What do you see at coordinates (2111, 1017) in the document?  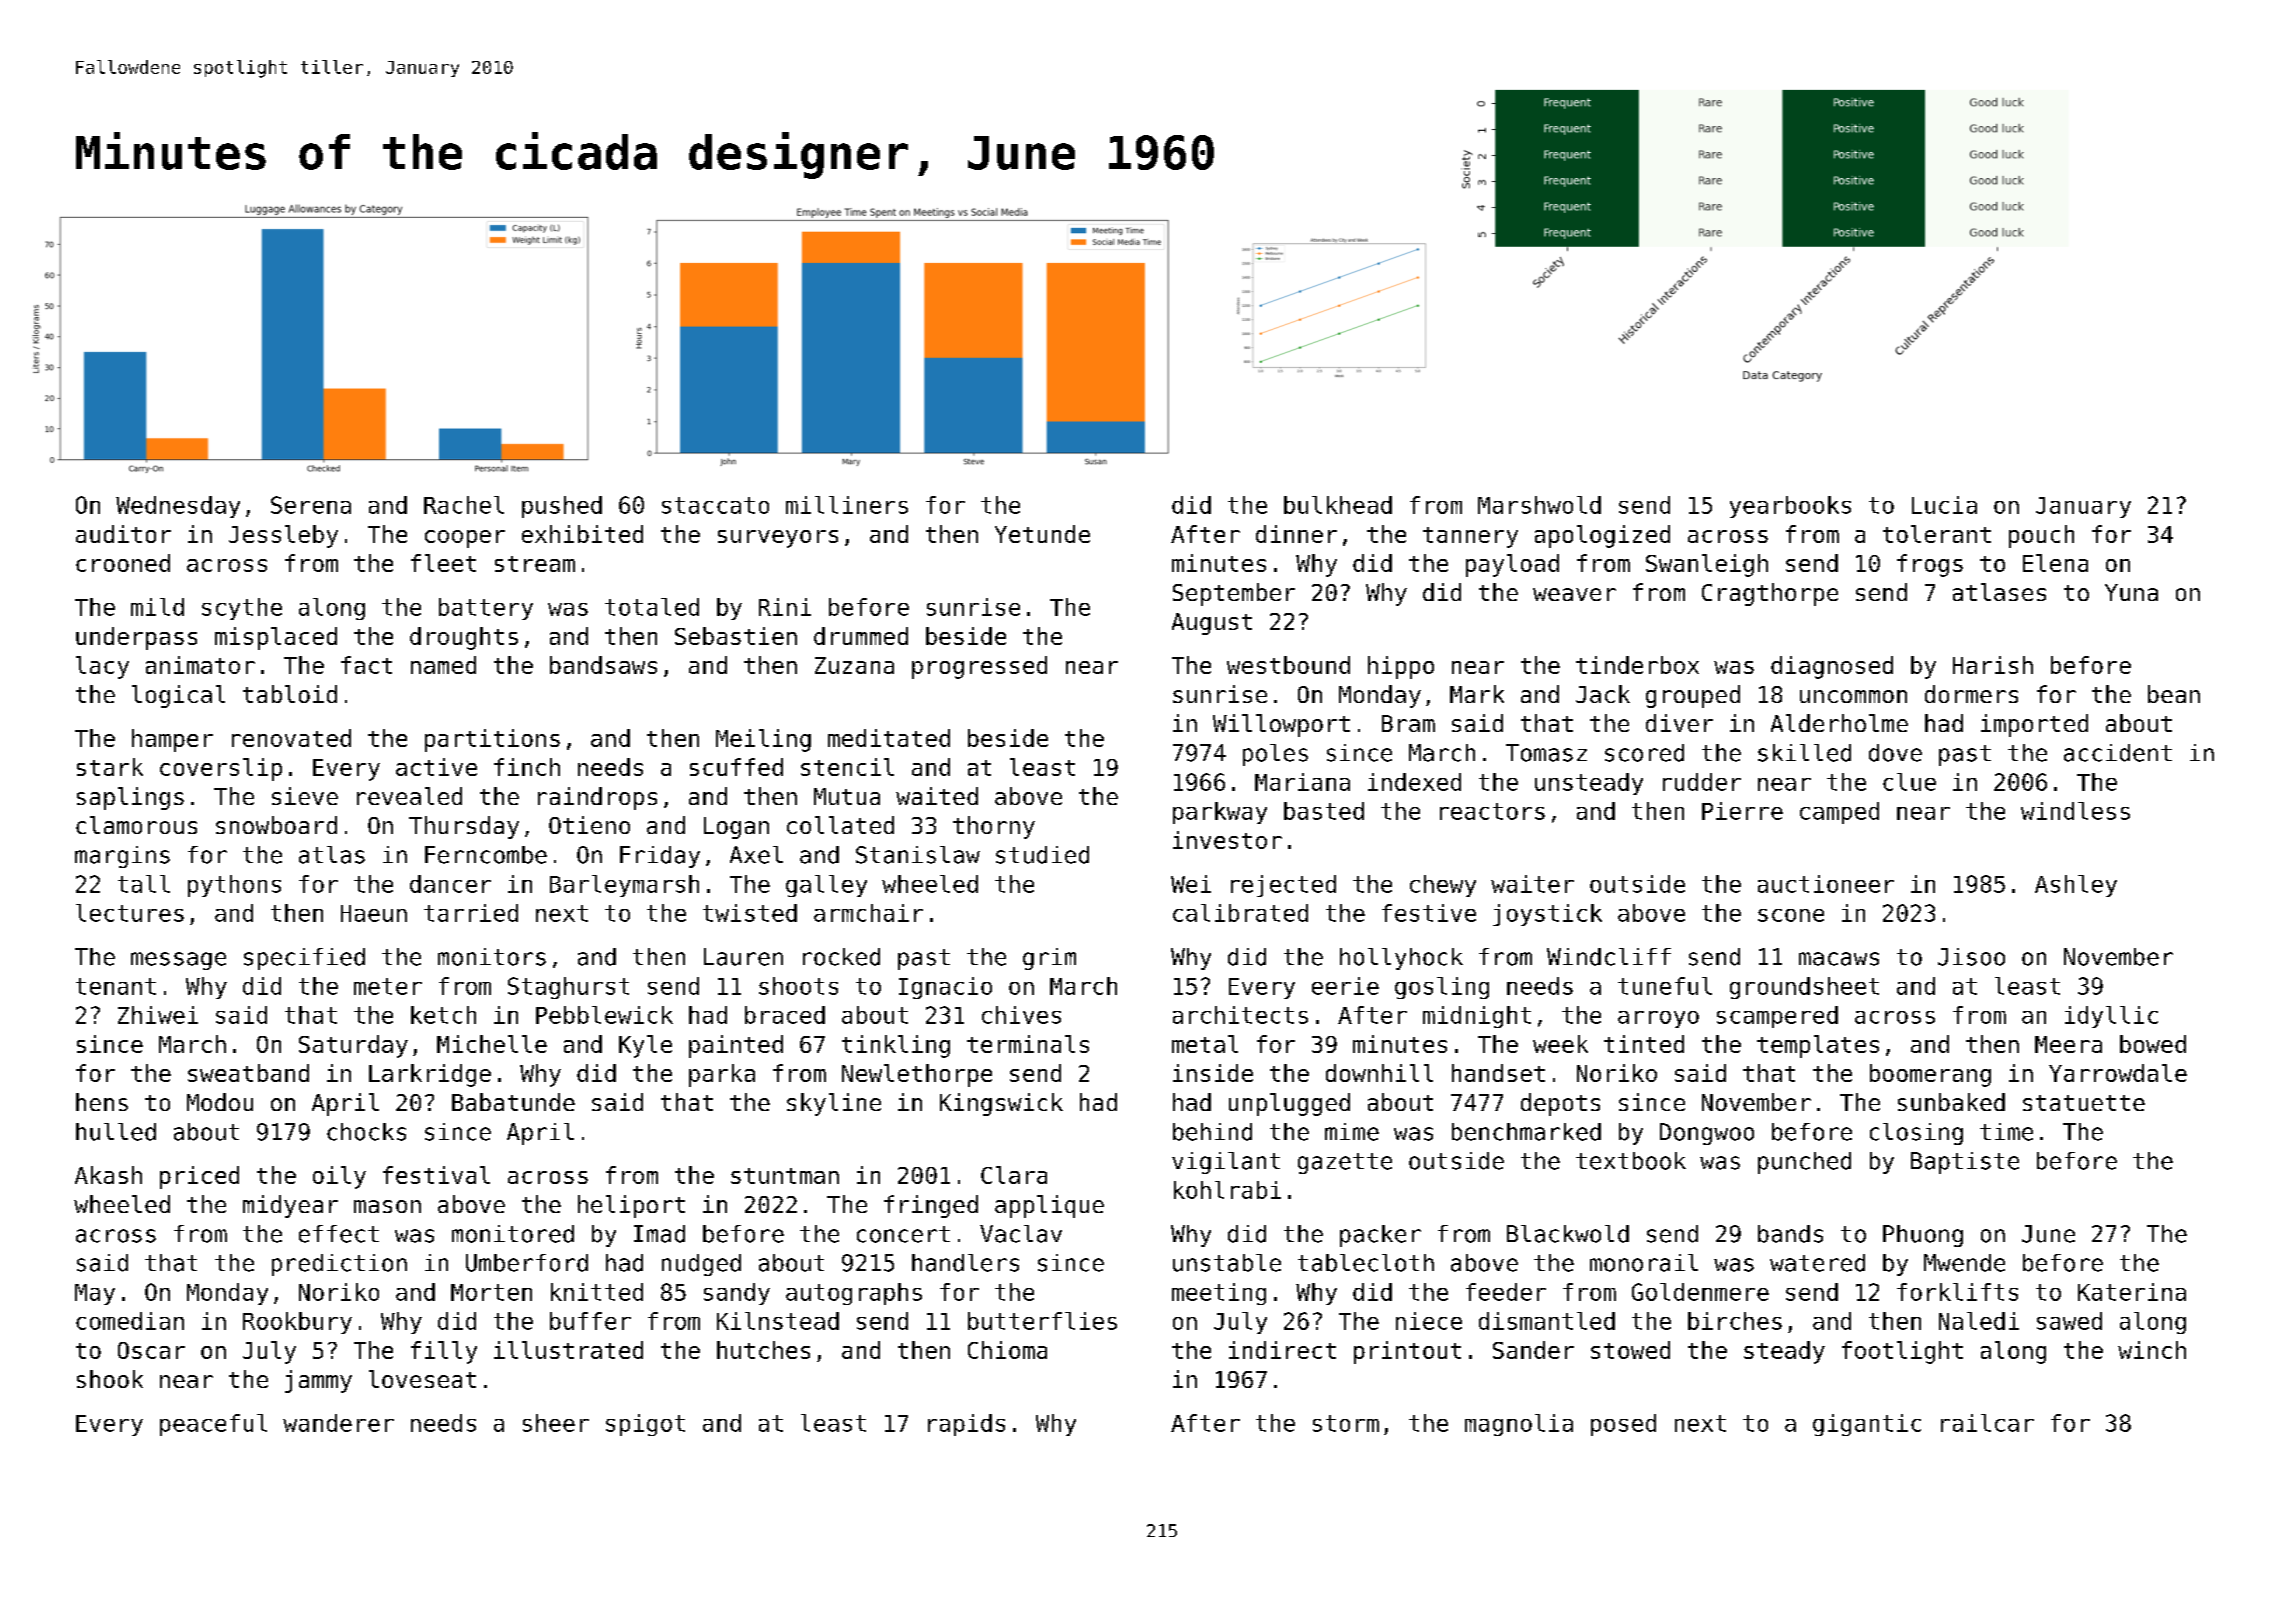 I see `idyllic` at bounding box center [2111, 1017].
